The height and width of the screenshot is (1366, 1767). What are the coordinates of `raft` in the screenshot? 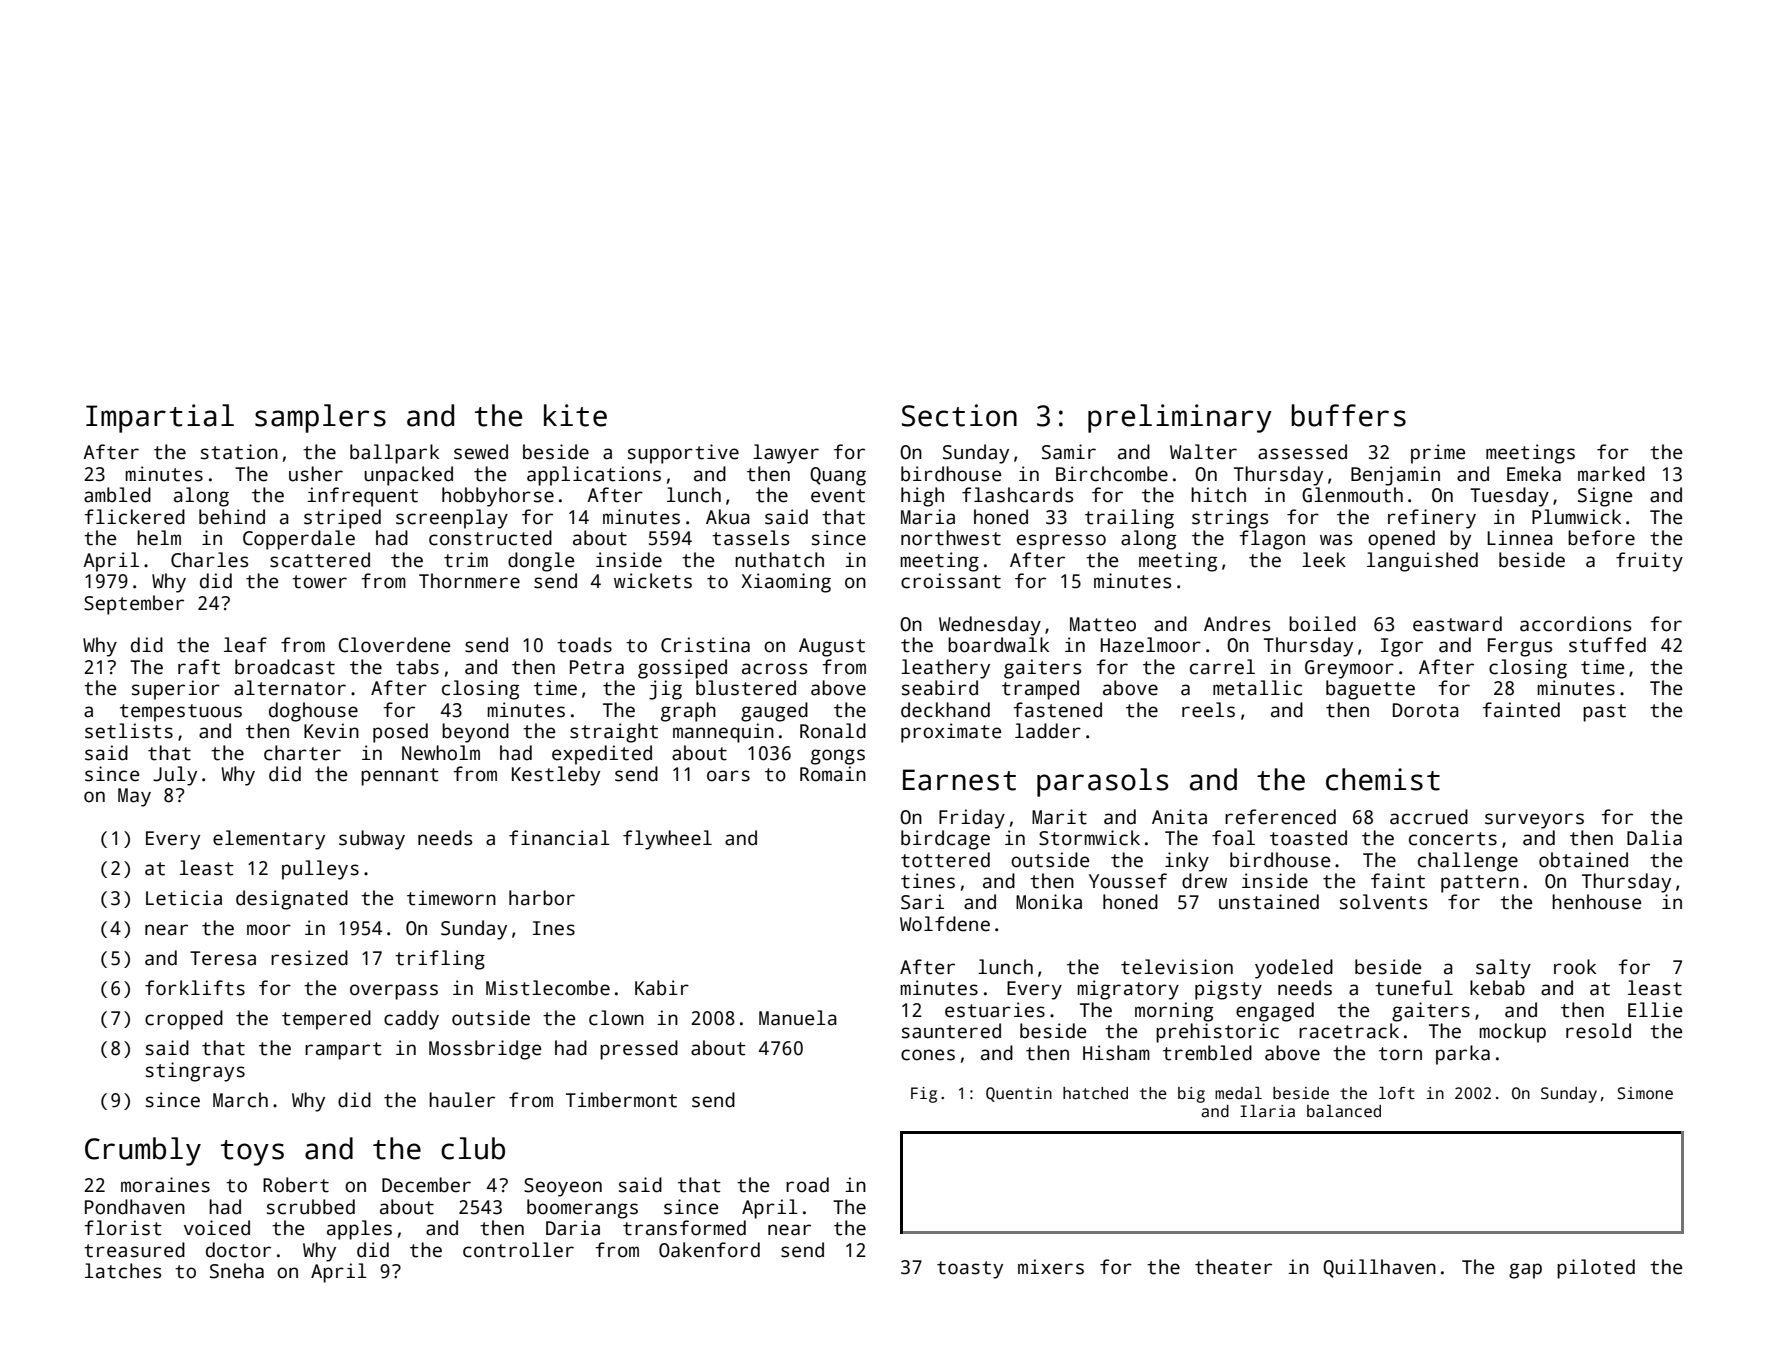 It's located at (199, 667).
